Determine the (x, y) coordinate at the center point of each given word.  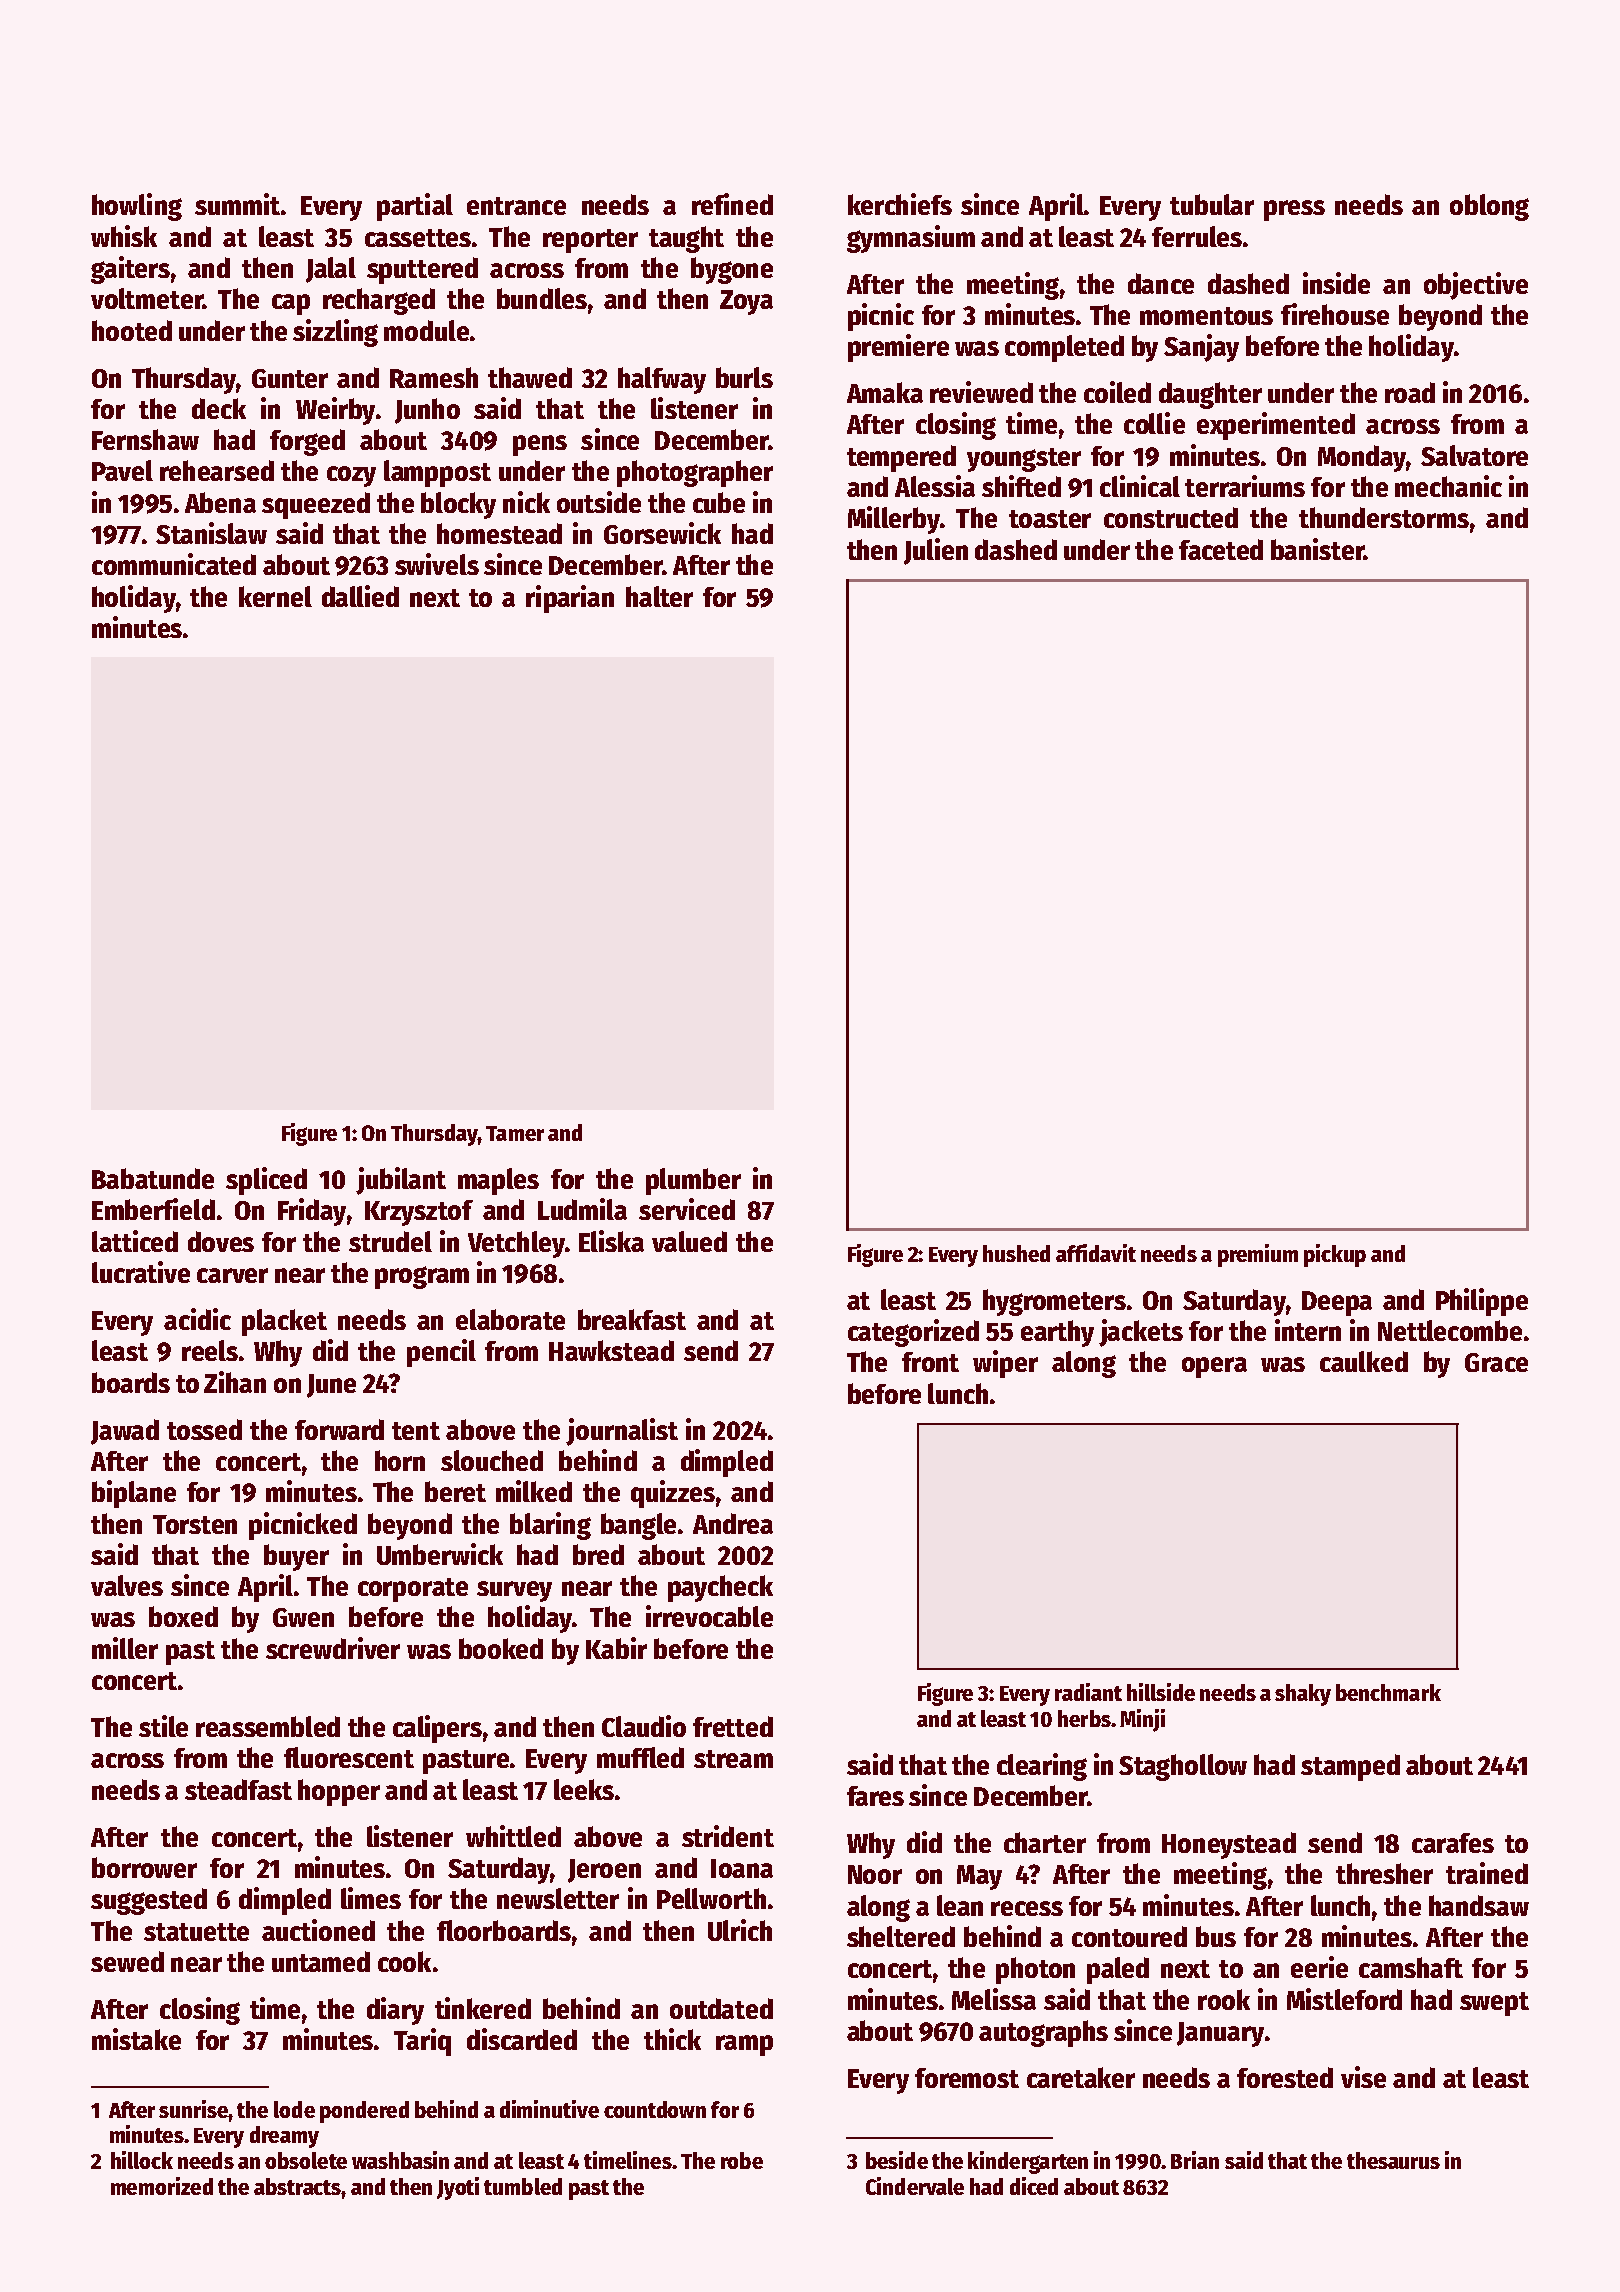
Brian (1195, 2160)
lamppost (437, 473)
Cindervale (915, 2186)
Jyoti (458, 2188)
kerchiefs (900, 204)
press (1294, 210)
